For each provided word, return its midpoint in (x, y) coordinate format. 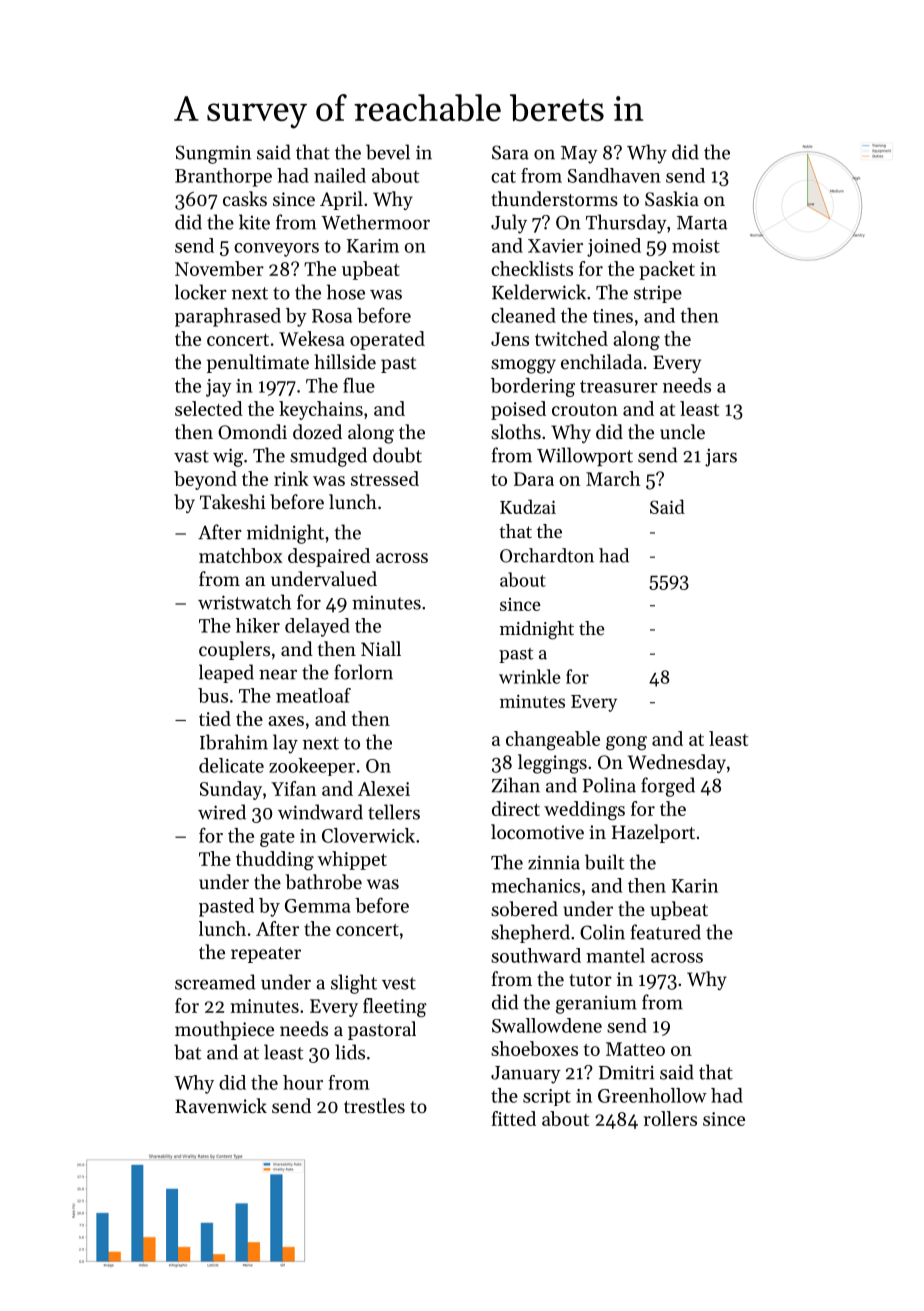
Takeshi (233, 501)
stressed (385, 478)
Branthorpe (223, 177)
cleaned (523, 315)
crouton (585, 410)
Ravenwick (221, 1105)
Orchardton (547, 555)
